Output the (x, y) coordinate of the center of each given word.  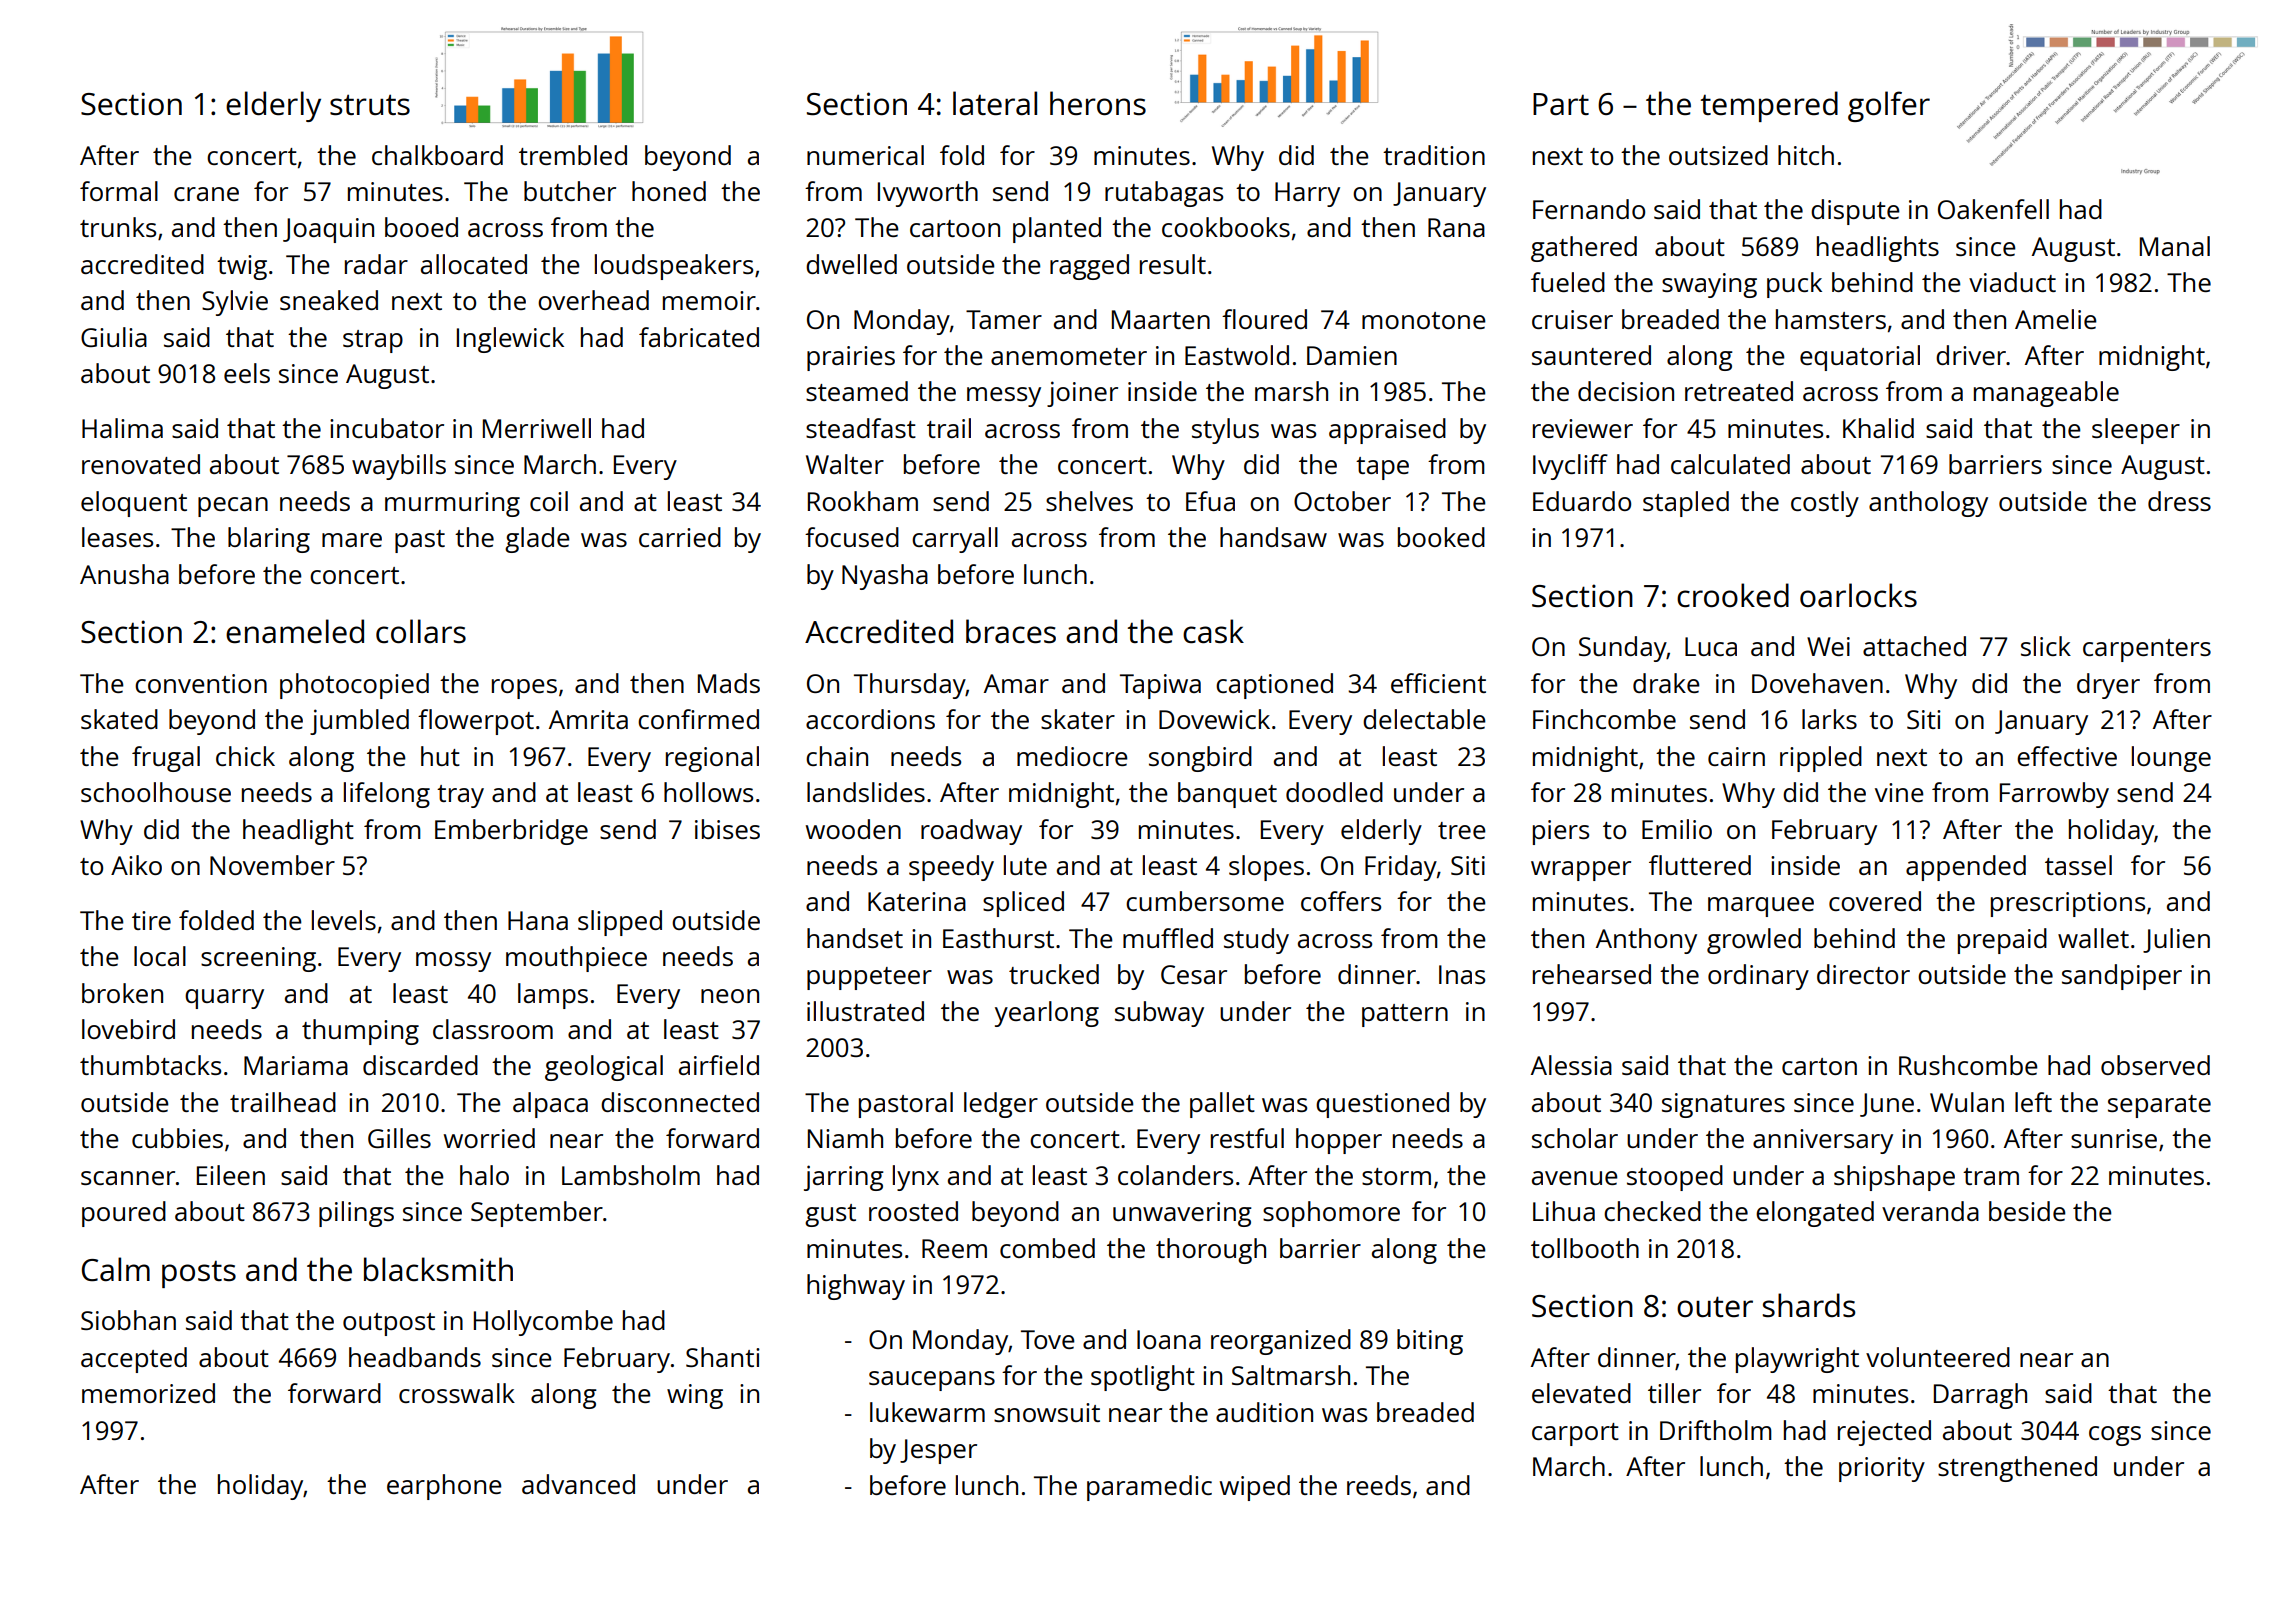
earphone (444, 1487)
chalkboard (437, 155)
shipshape (1894, 1178)
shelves (1089, 501)
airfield (719, 1065)
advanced (578, 1484)
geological (604, 1068)
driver (1971, 355)
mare (352, 540)
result (1173, 264)
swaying (1709, 285)
